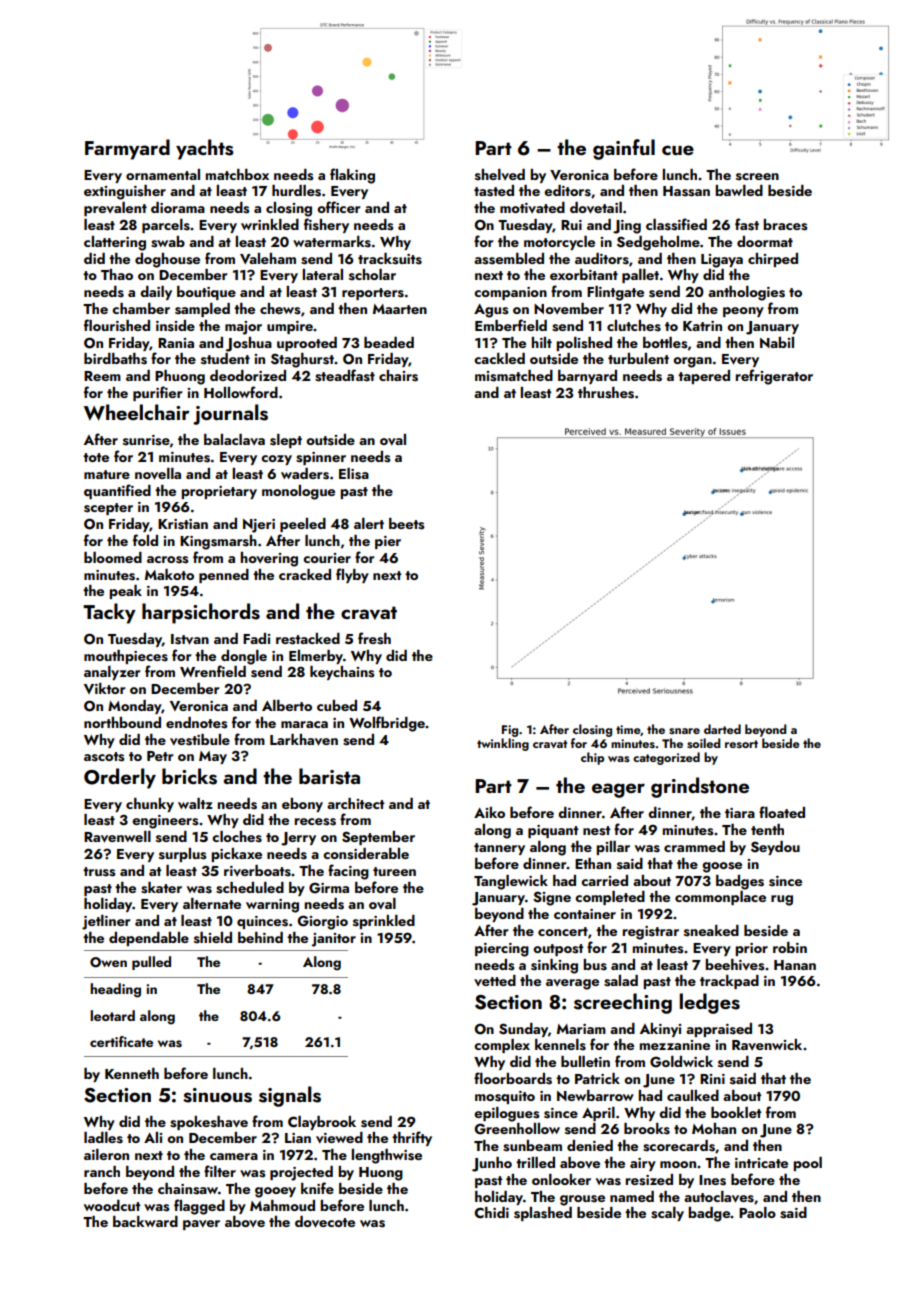 The height and width of the page is (1316, 908). I want to click on vestibule, so click(200, 740).
